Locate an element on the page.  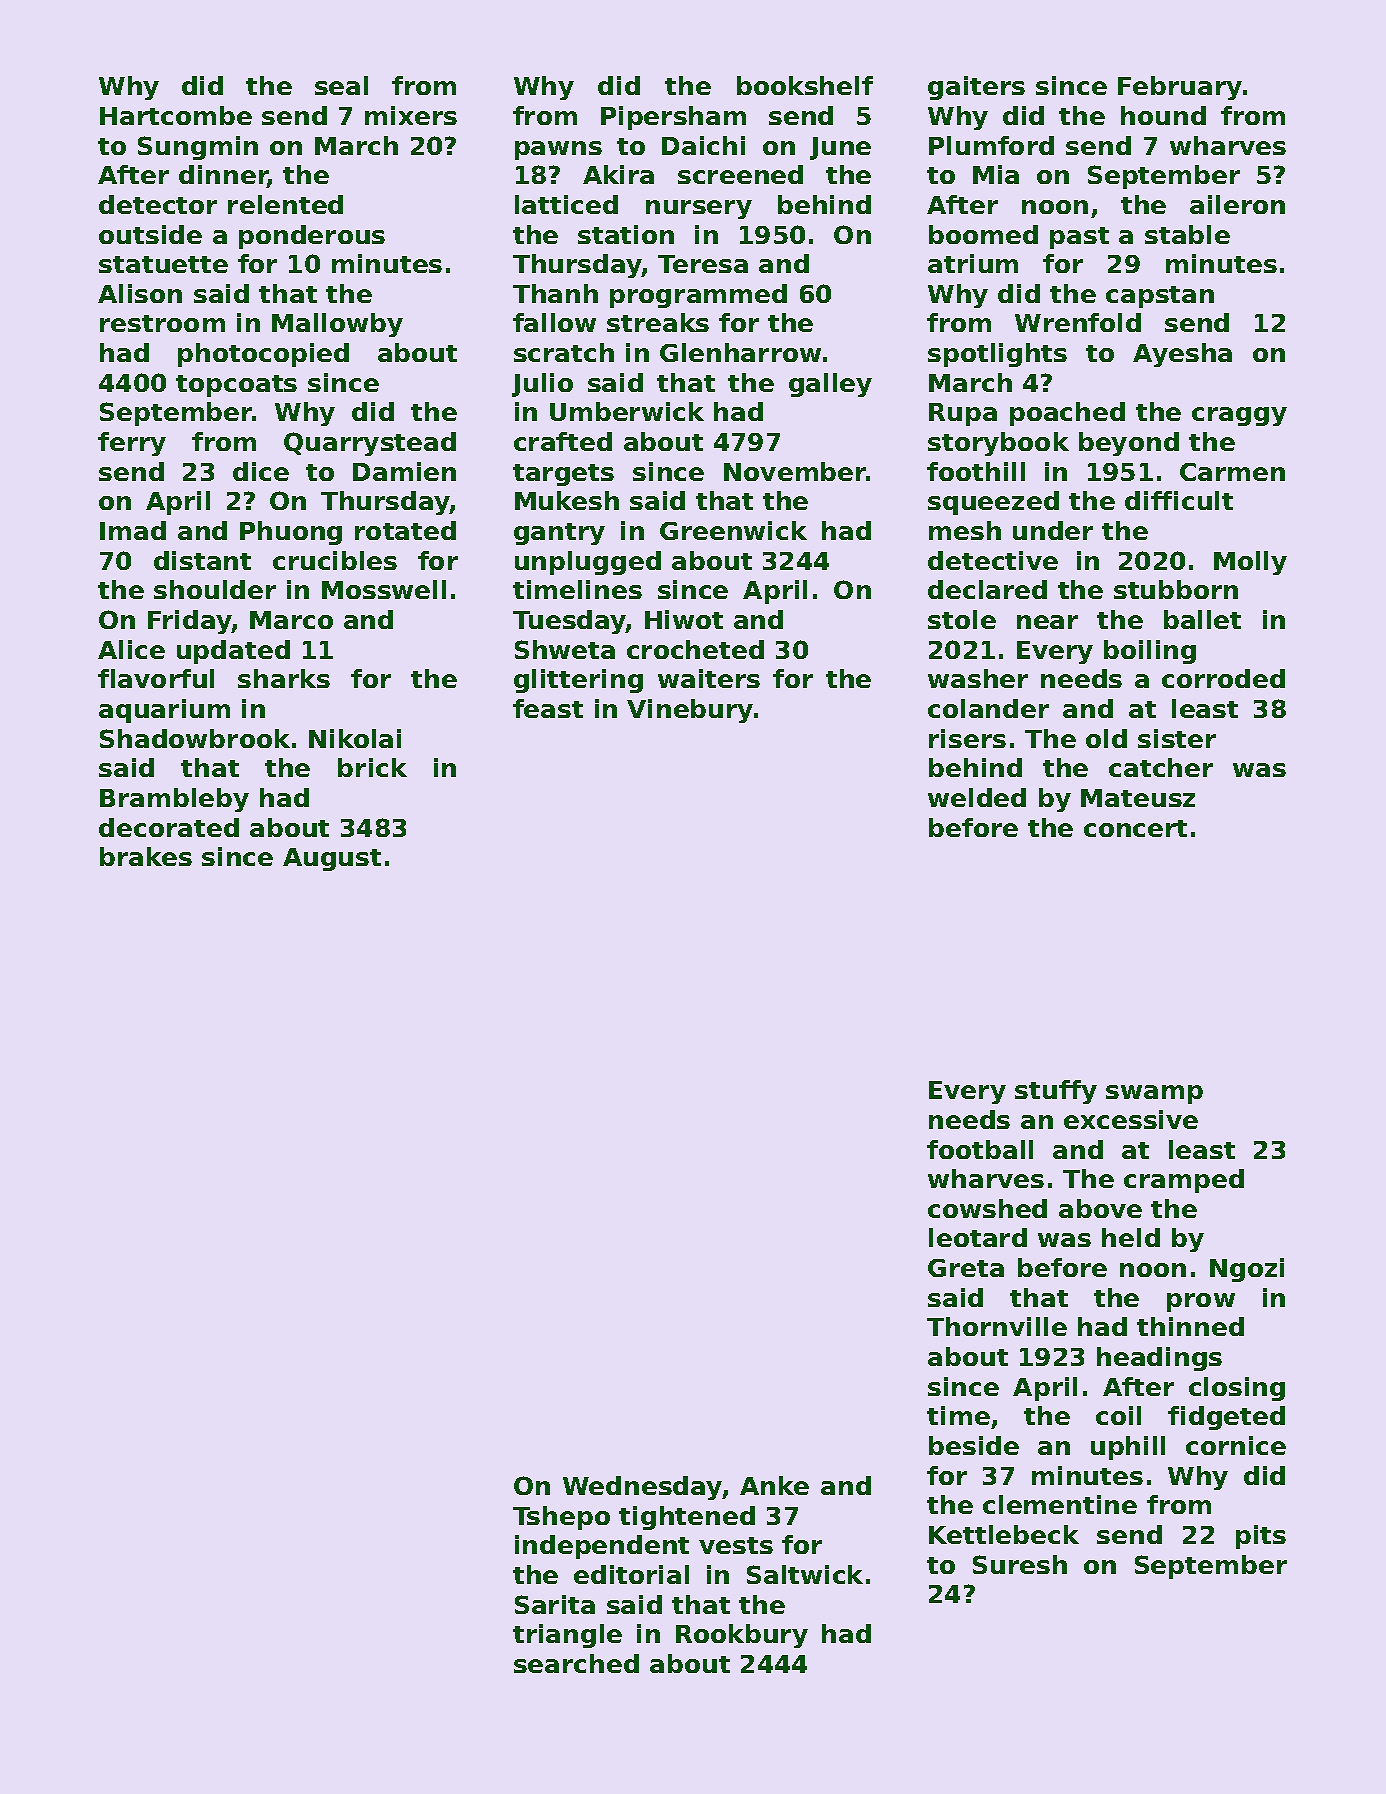
brakes is located at coordinates (146, 856).
